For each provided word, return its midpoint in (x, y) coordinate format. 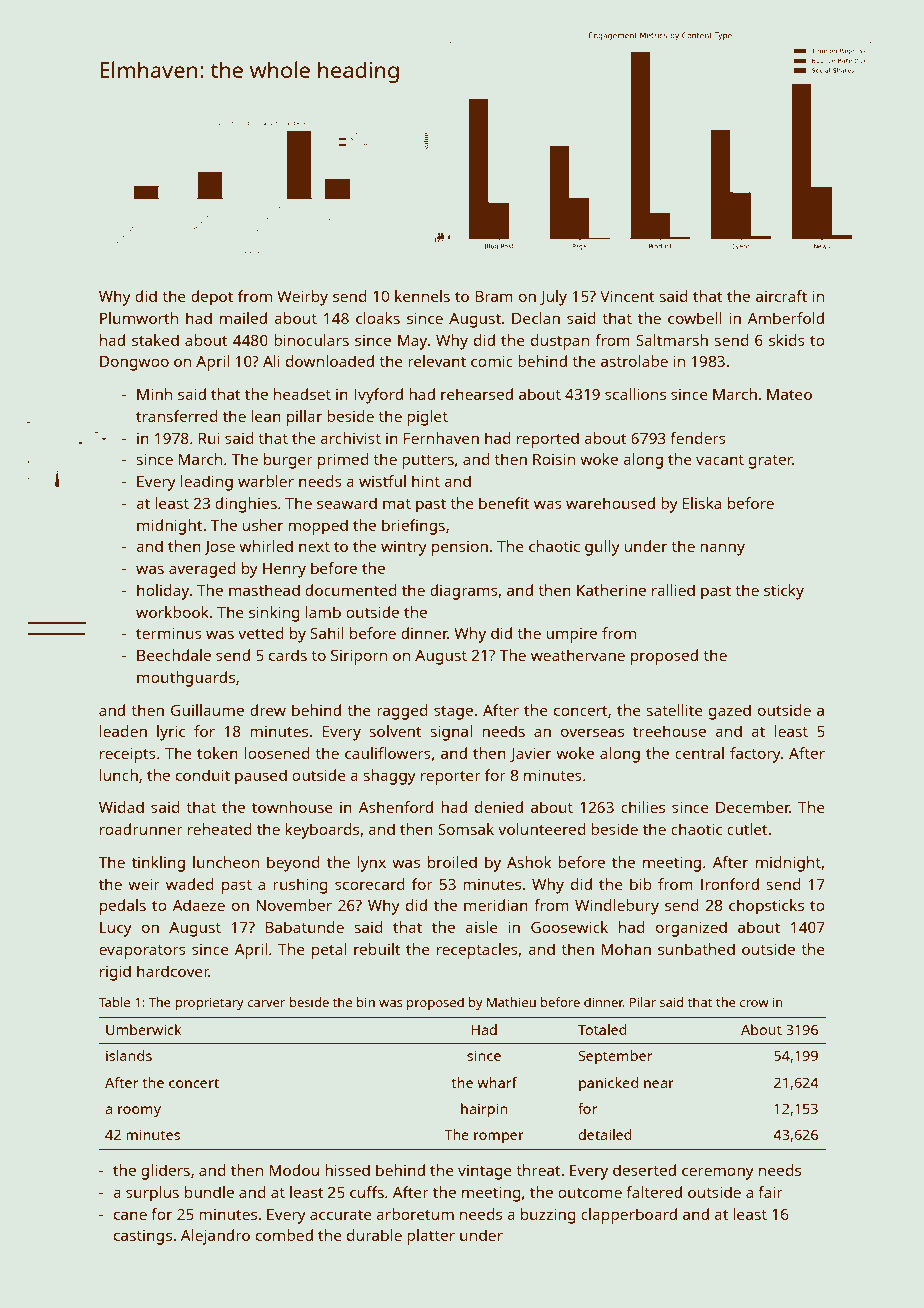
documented (351, 590)
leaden (123, 731)
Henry (284, 570)
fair (770, 1192)
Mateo (789, 394)
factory (755, 755)
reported (548, 440)
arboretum (415, 1214)
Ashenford (396, 807)
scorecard (370, 884)
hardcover (173, 971)
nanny (722, 550)
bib (641, 884)
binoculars (311, 340)
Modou (294, 1170)
